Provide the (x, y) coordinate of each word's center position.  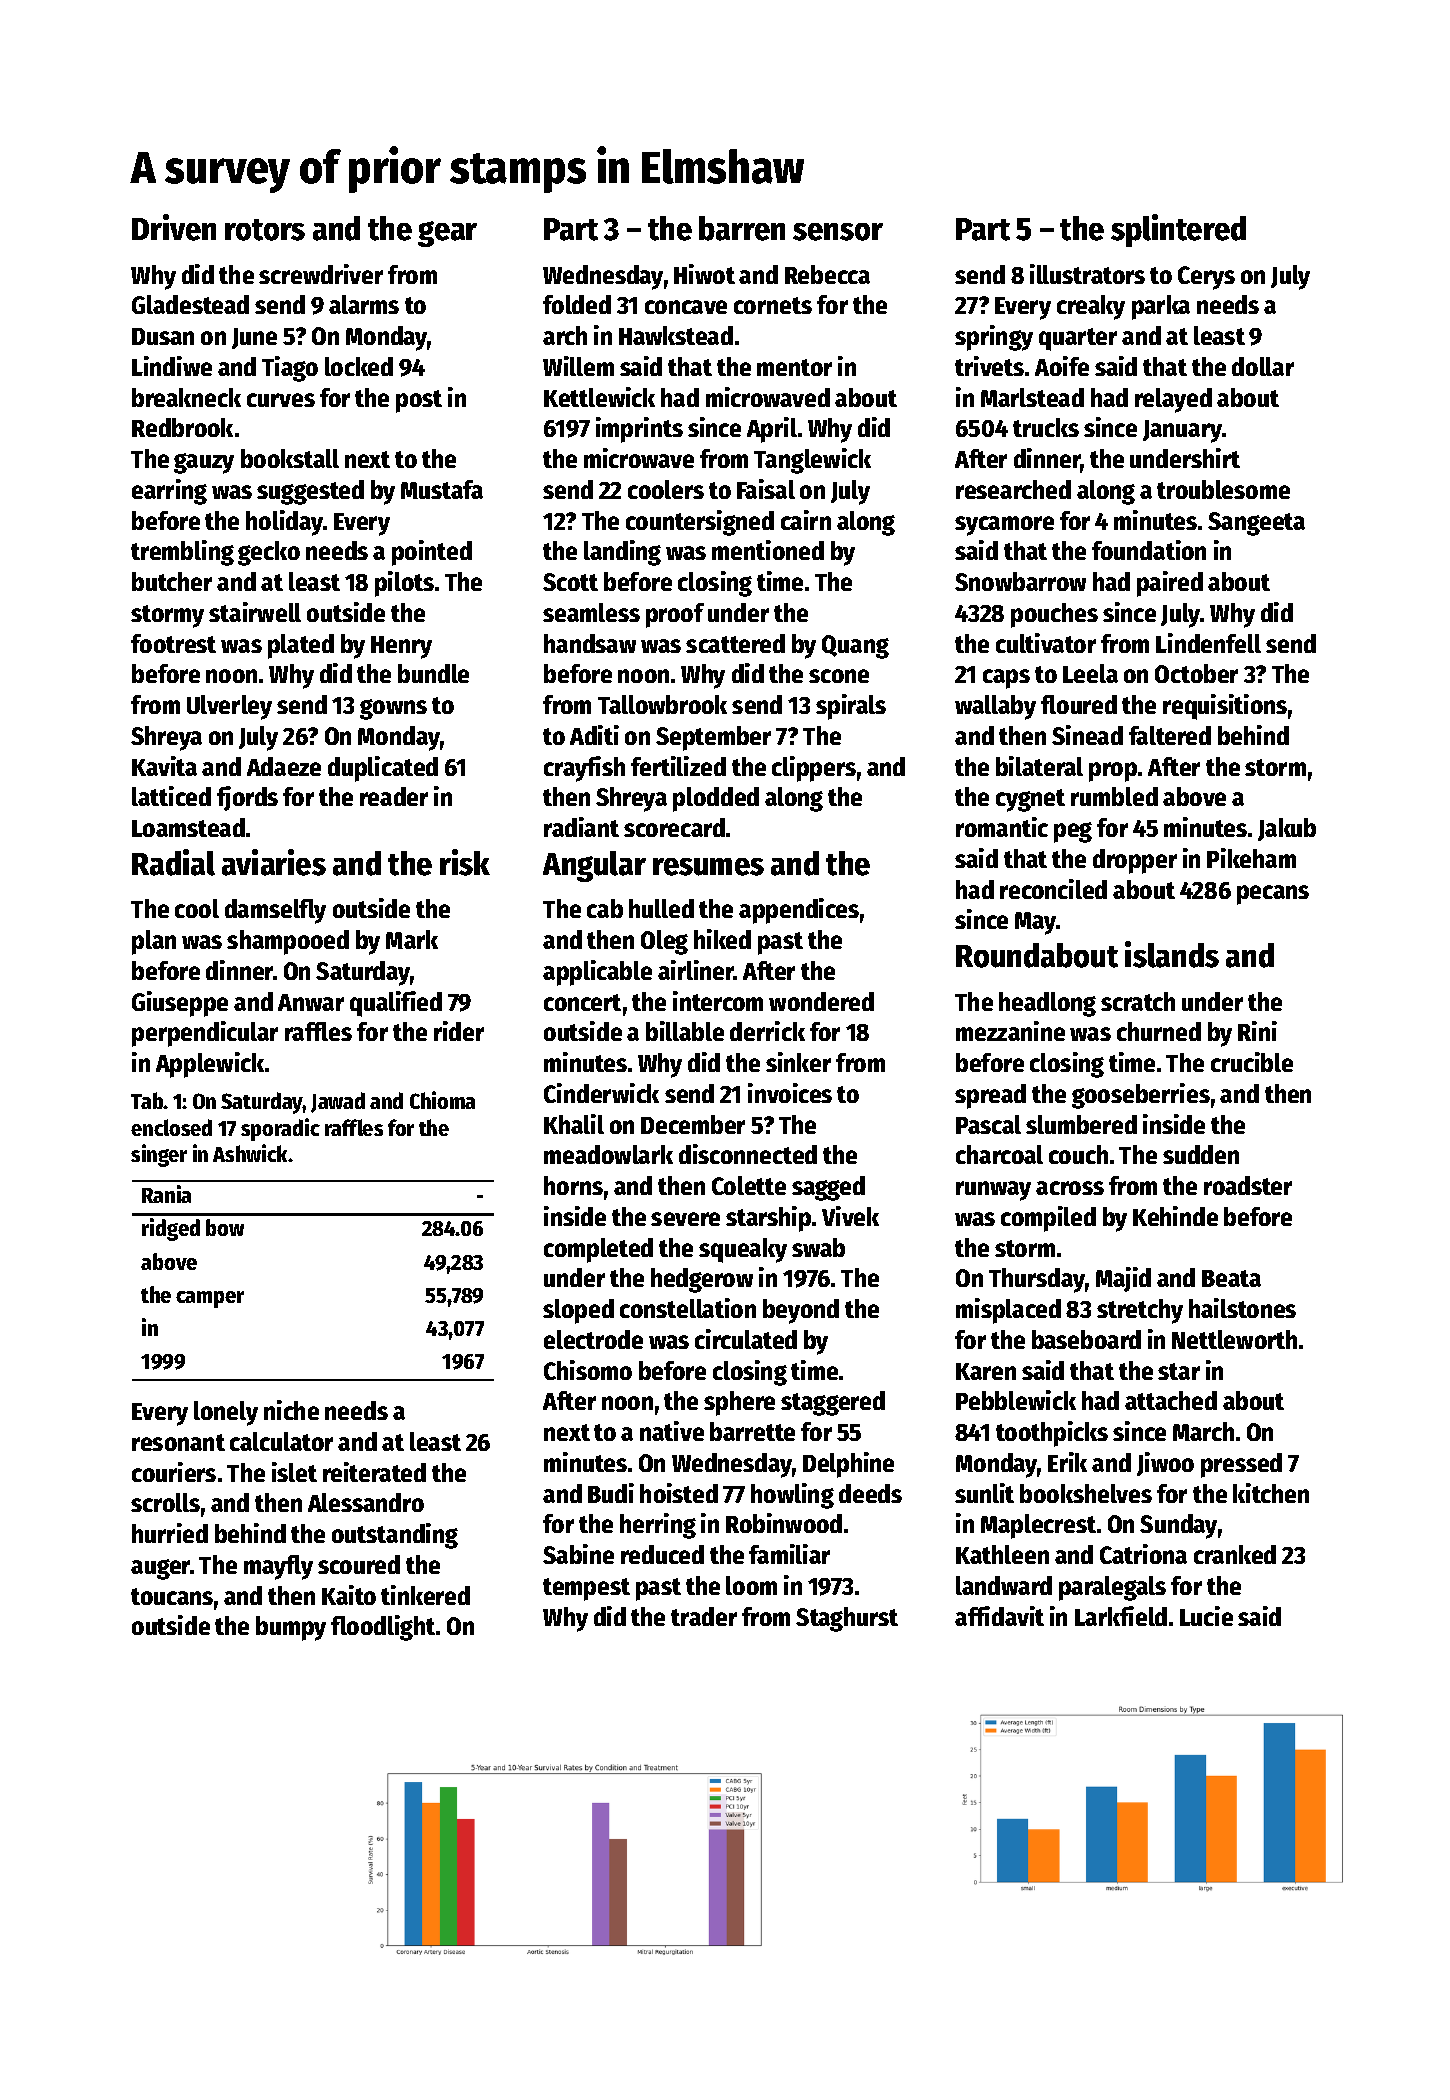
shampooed (288, 942)
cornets (773, 305)
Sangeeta (1256, 524)
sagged (828, 1188)
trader (704, 1616)
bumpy (291, 1628)
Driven (174, 227)
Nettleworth (1234, 1339)
